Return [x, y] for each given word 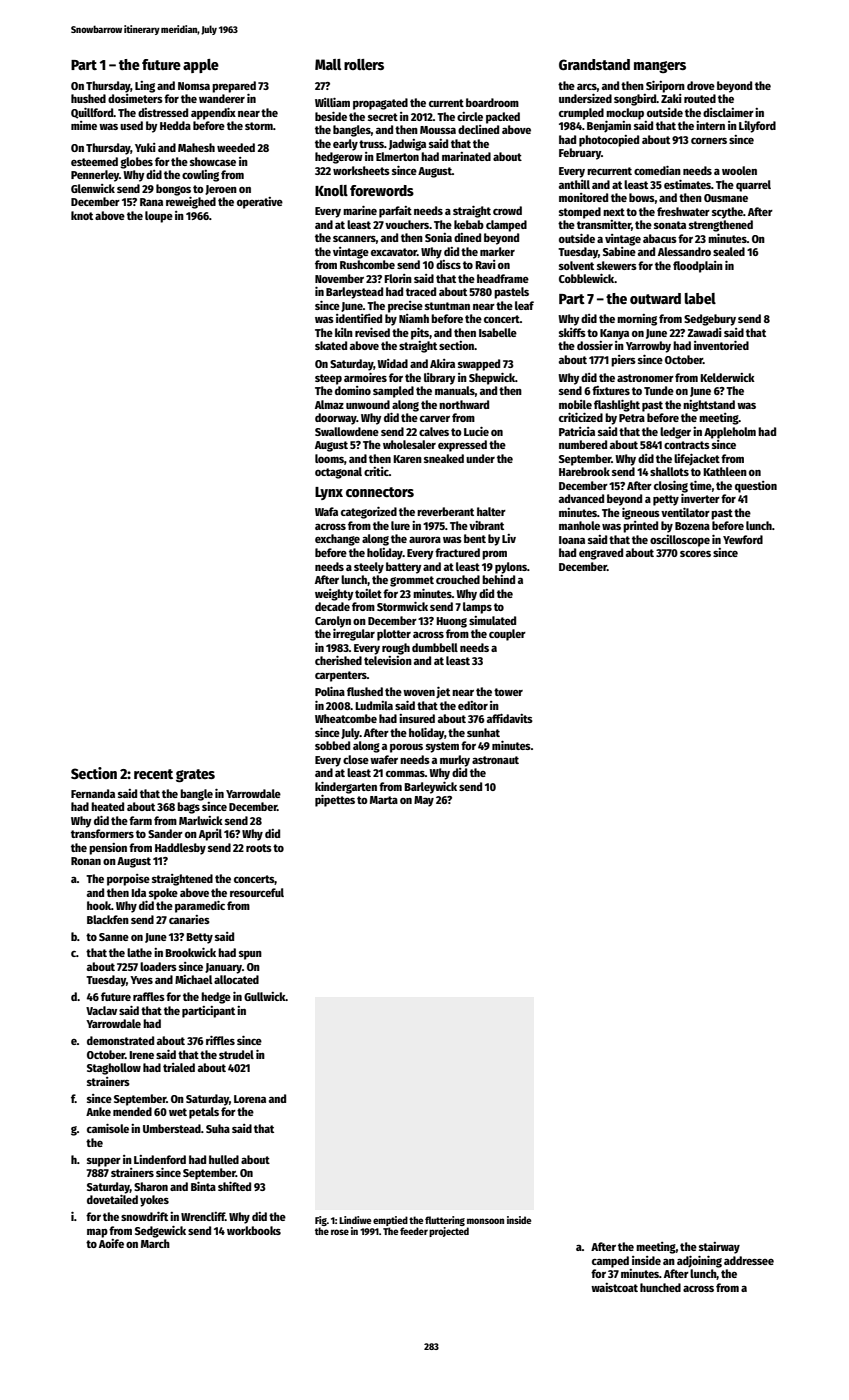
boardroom [492, 102]
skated [331, 345]
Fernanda [93, 793]
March [155, 1243]
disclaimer [728, 112]
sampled [393, 392]
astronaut [495, 760]
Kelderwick [727, 377]
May [424, 801]
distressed [163, 112]
